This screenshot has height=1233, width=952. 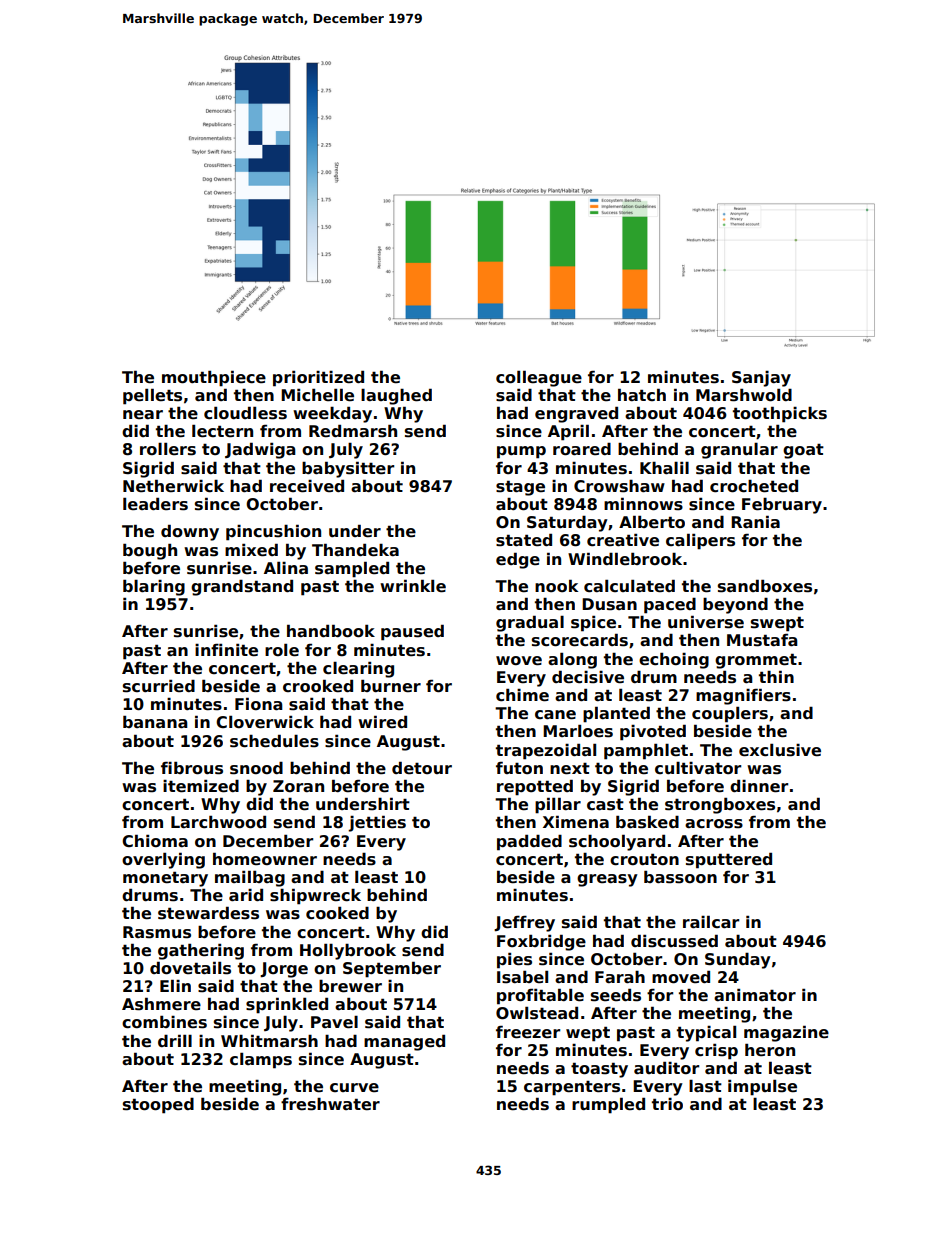 I want to click on stated, so click(x=524, y=540).
